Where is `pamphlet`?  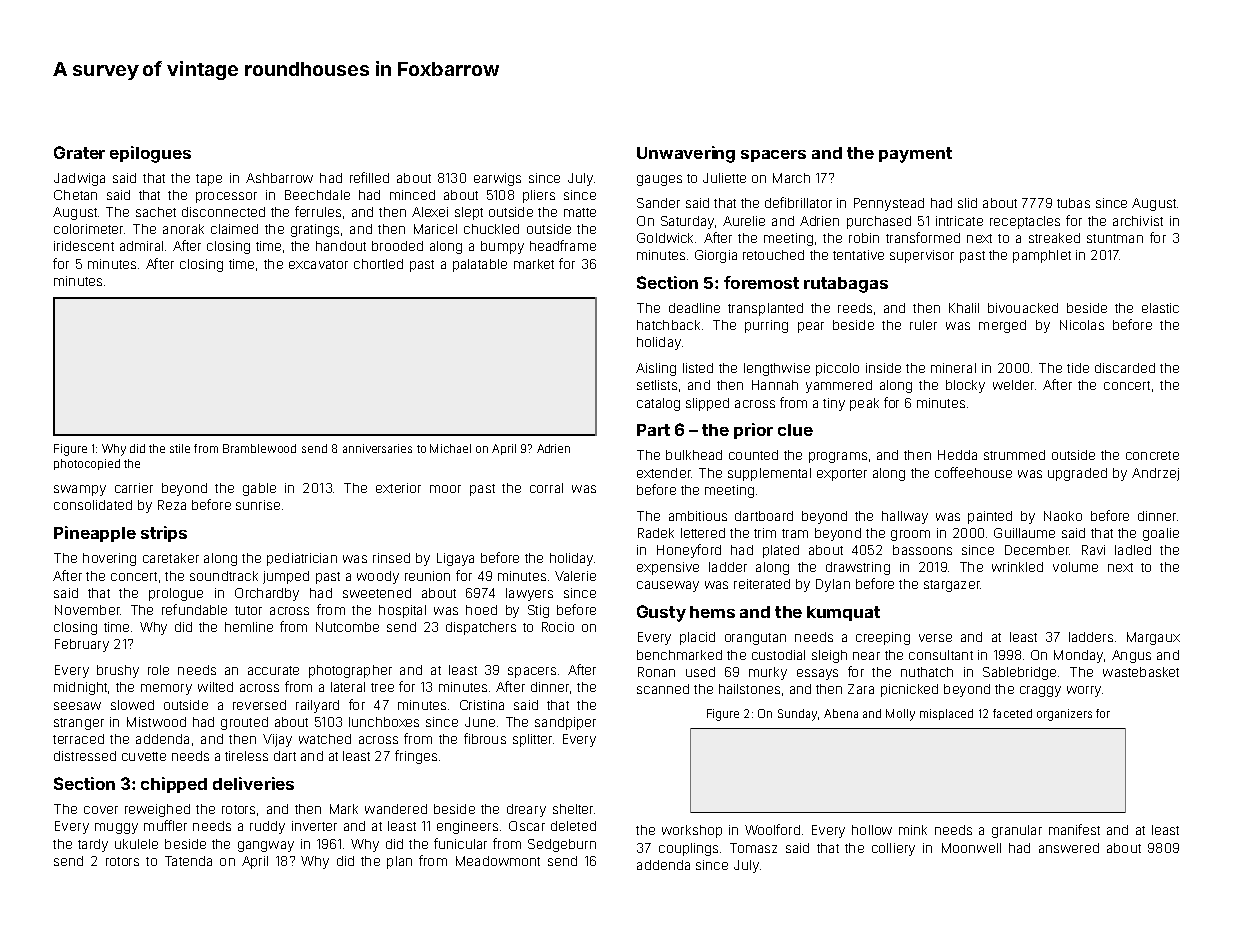
pamphlet is located at coordinates (1042, 256).
